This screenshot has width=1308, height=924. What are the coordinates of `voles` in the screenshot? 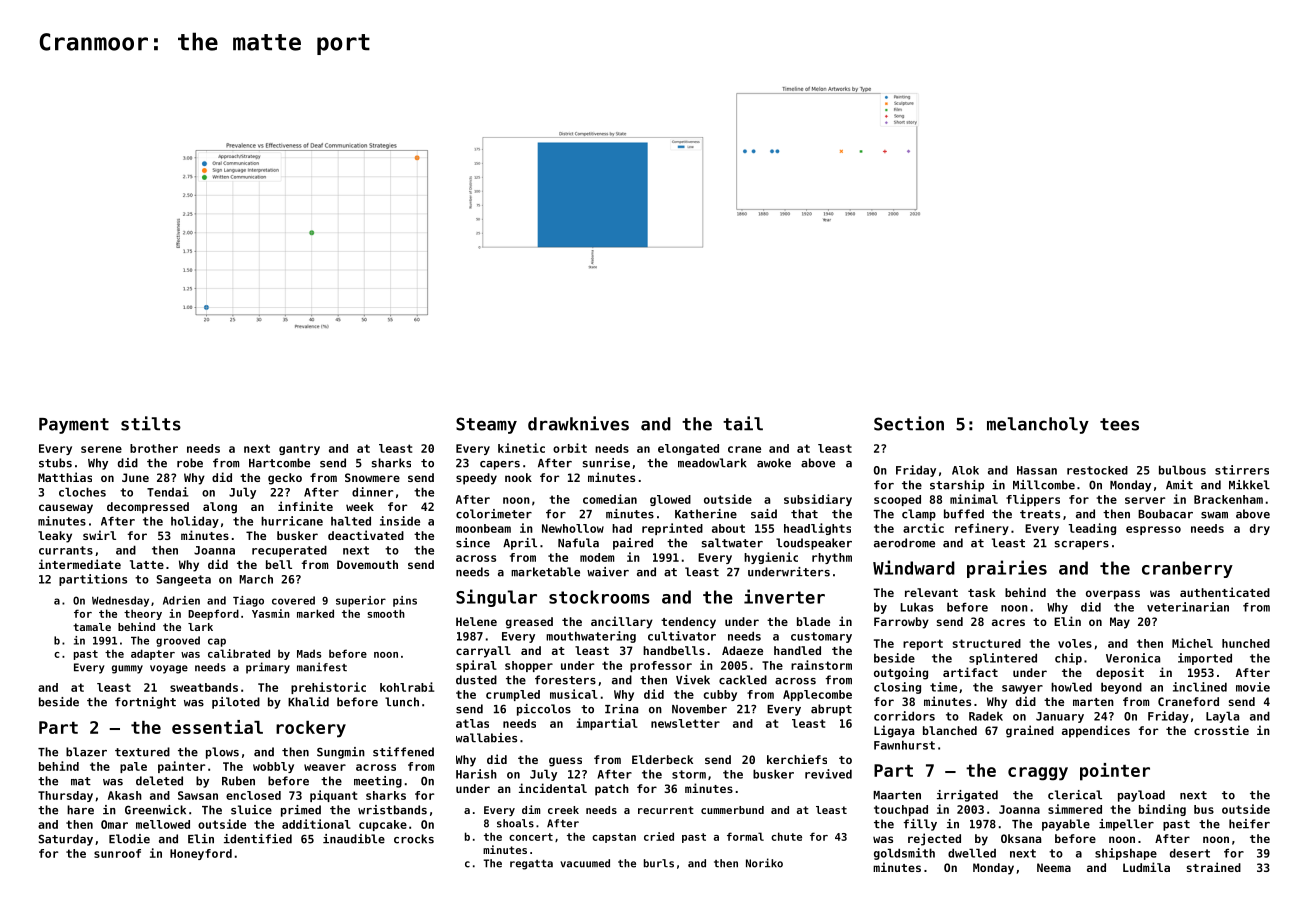 It's located at (1075, 643).
